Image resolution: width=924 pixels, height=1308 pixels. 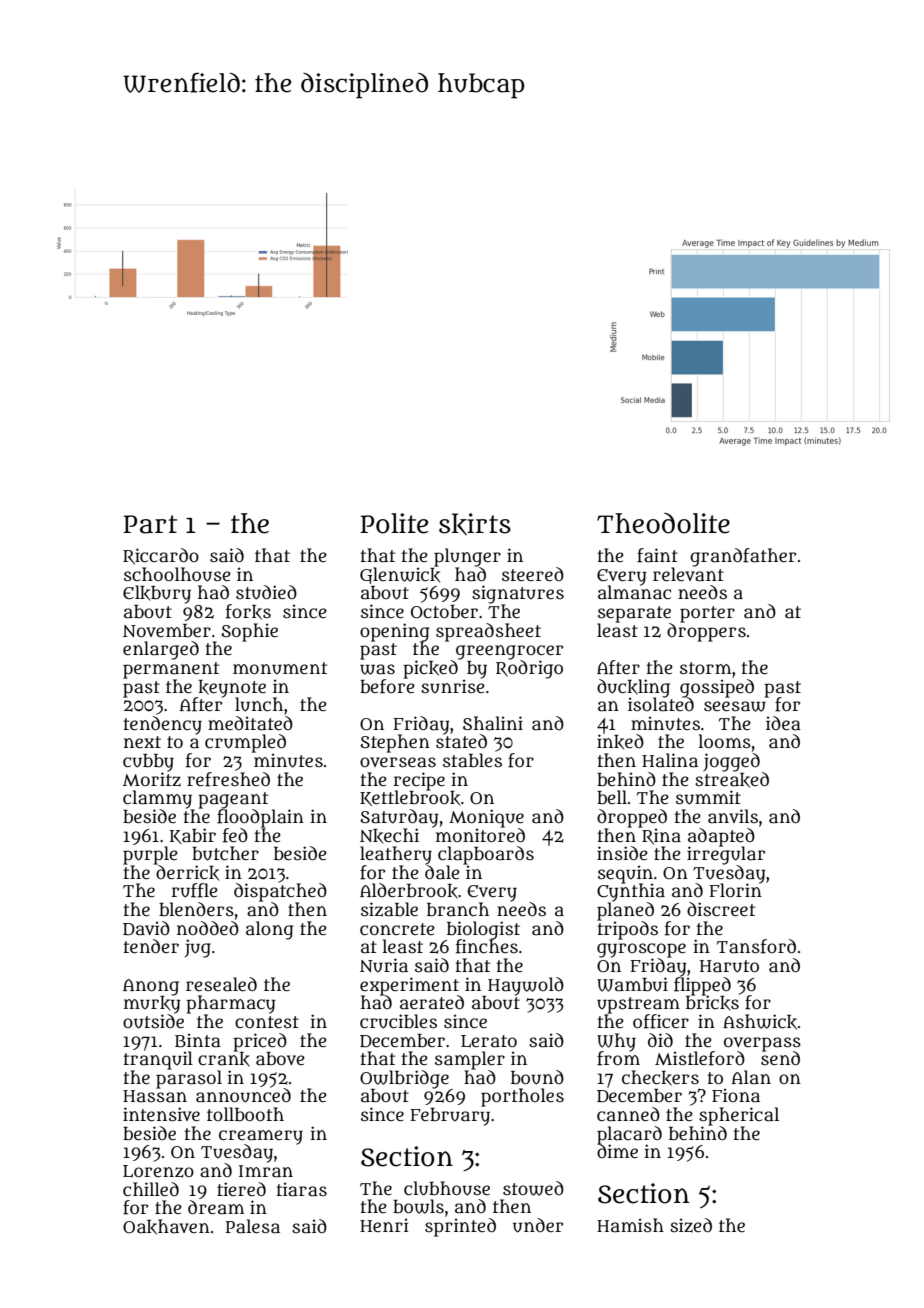 I want to click on upstream, so click(x=638, y=1005).
